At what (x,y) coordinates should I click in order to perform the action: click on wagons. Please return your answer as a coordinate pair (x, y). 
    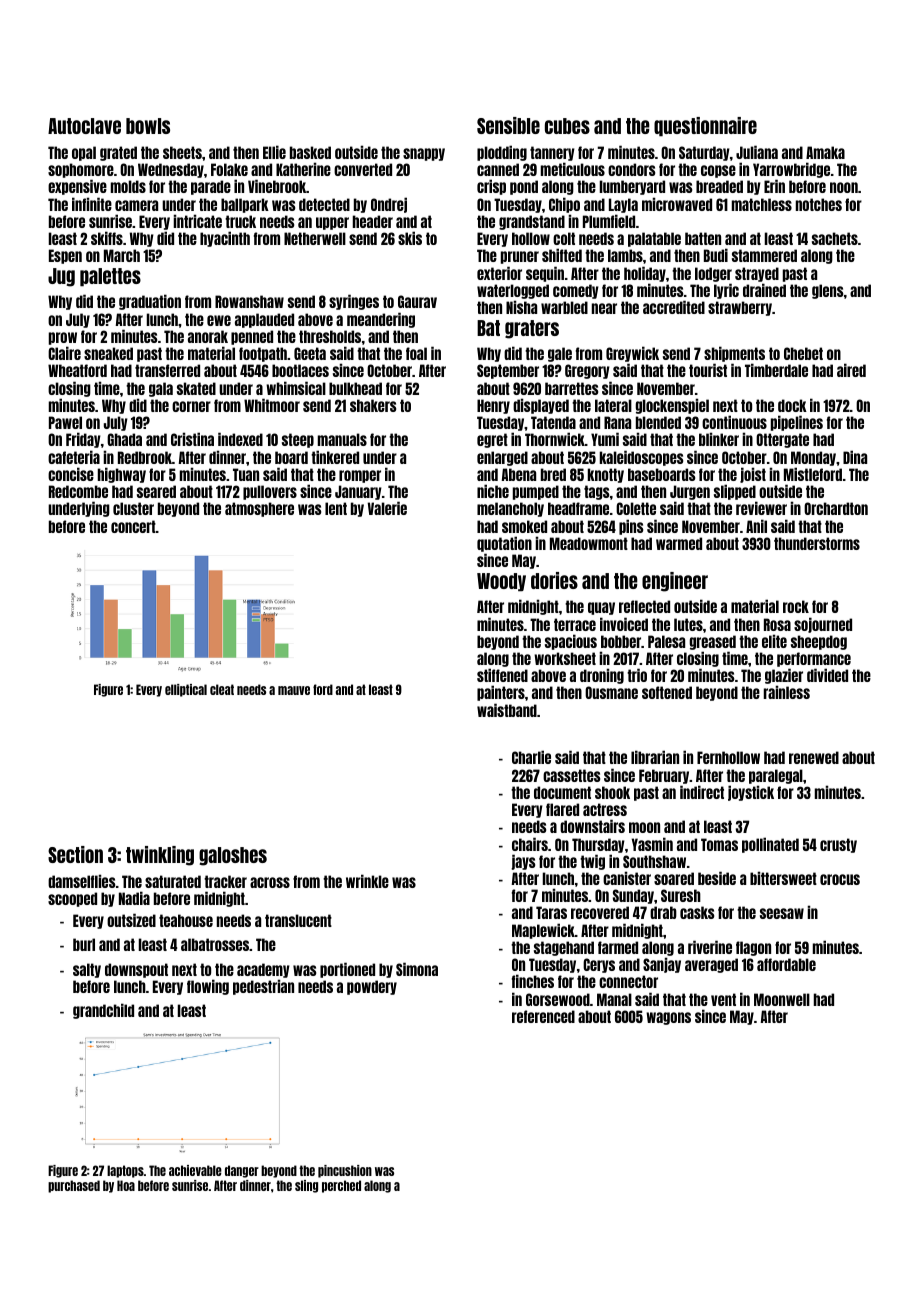
    Looking at the image, I should click on (668, 1018).
